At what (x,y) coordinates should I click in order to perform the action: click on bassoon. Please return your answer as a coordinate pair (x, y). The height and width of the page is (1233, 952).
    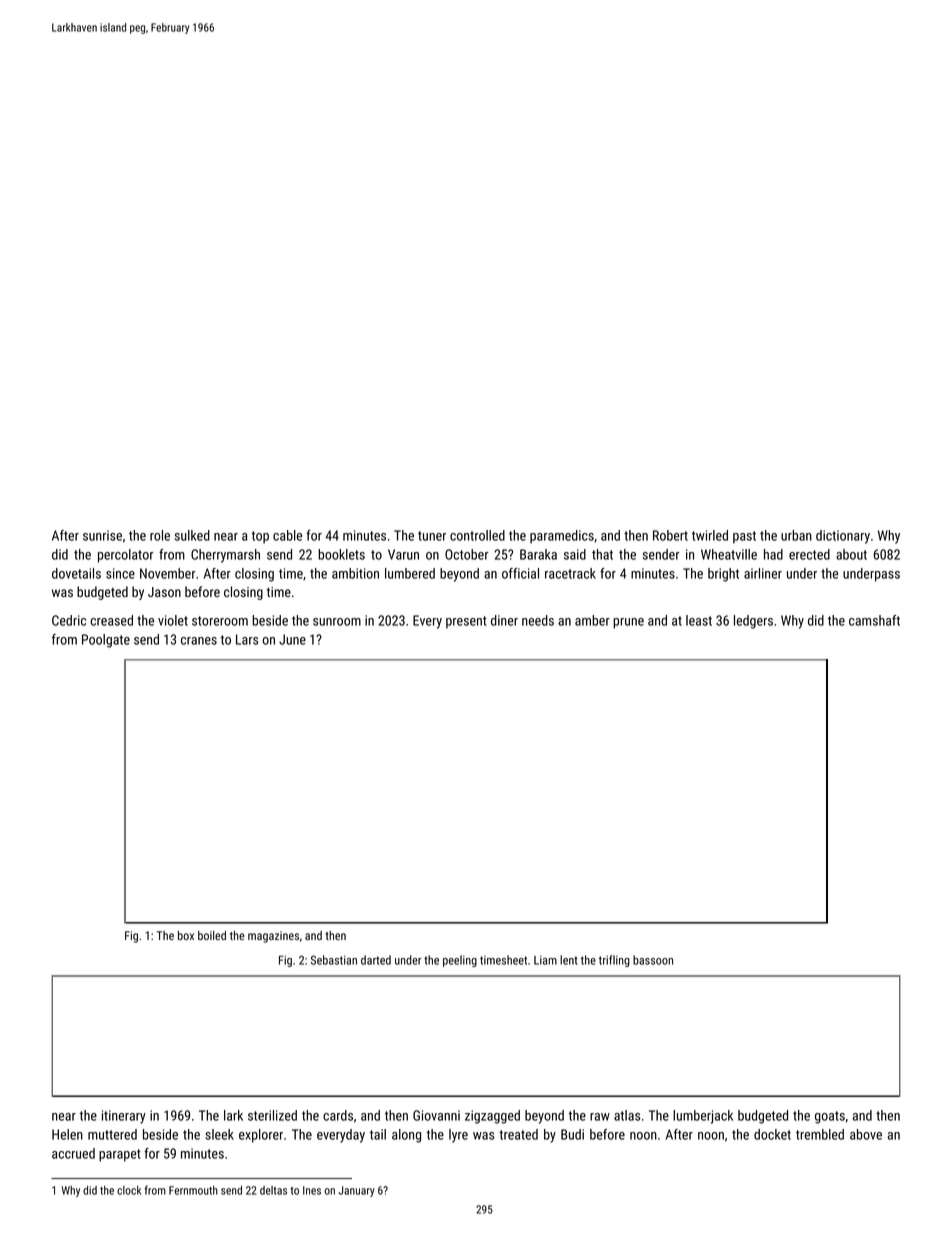
    Looking at the image, I should click on (653, 960).
